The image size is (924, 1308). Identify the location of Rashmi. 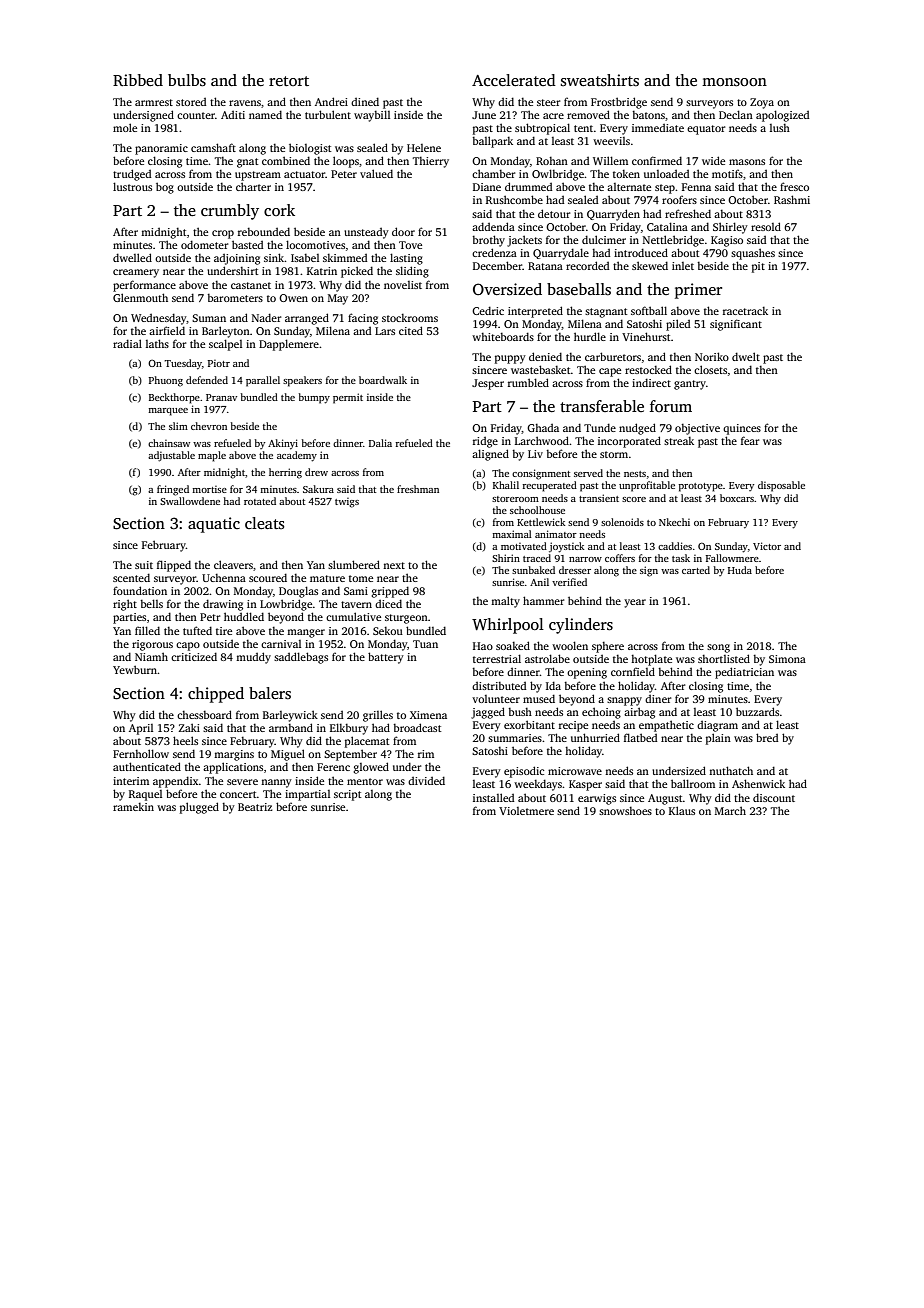
(792, 199).
